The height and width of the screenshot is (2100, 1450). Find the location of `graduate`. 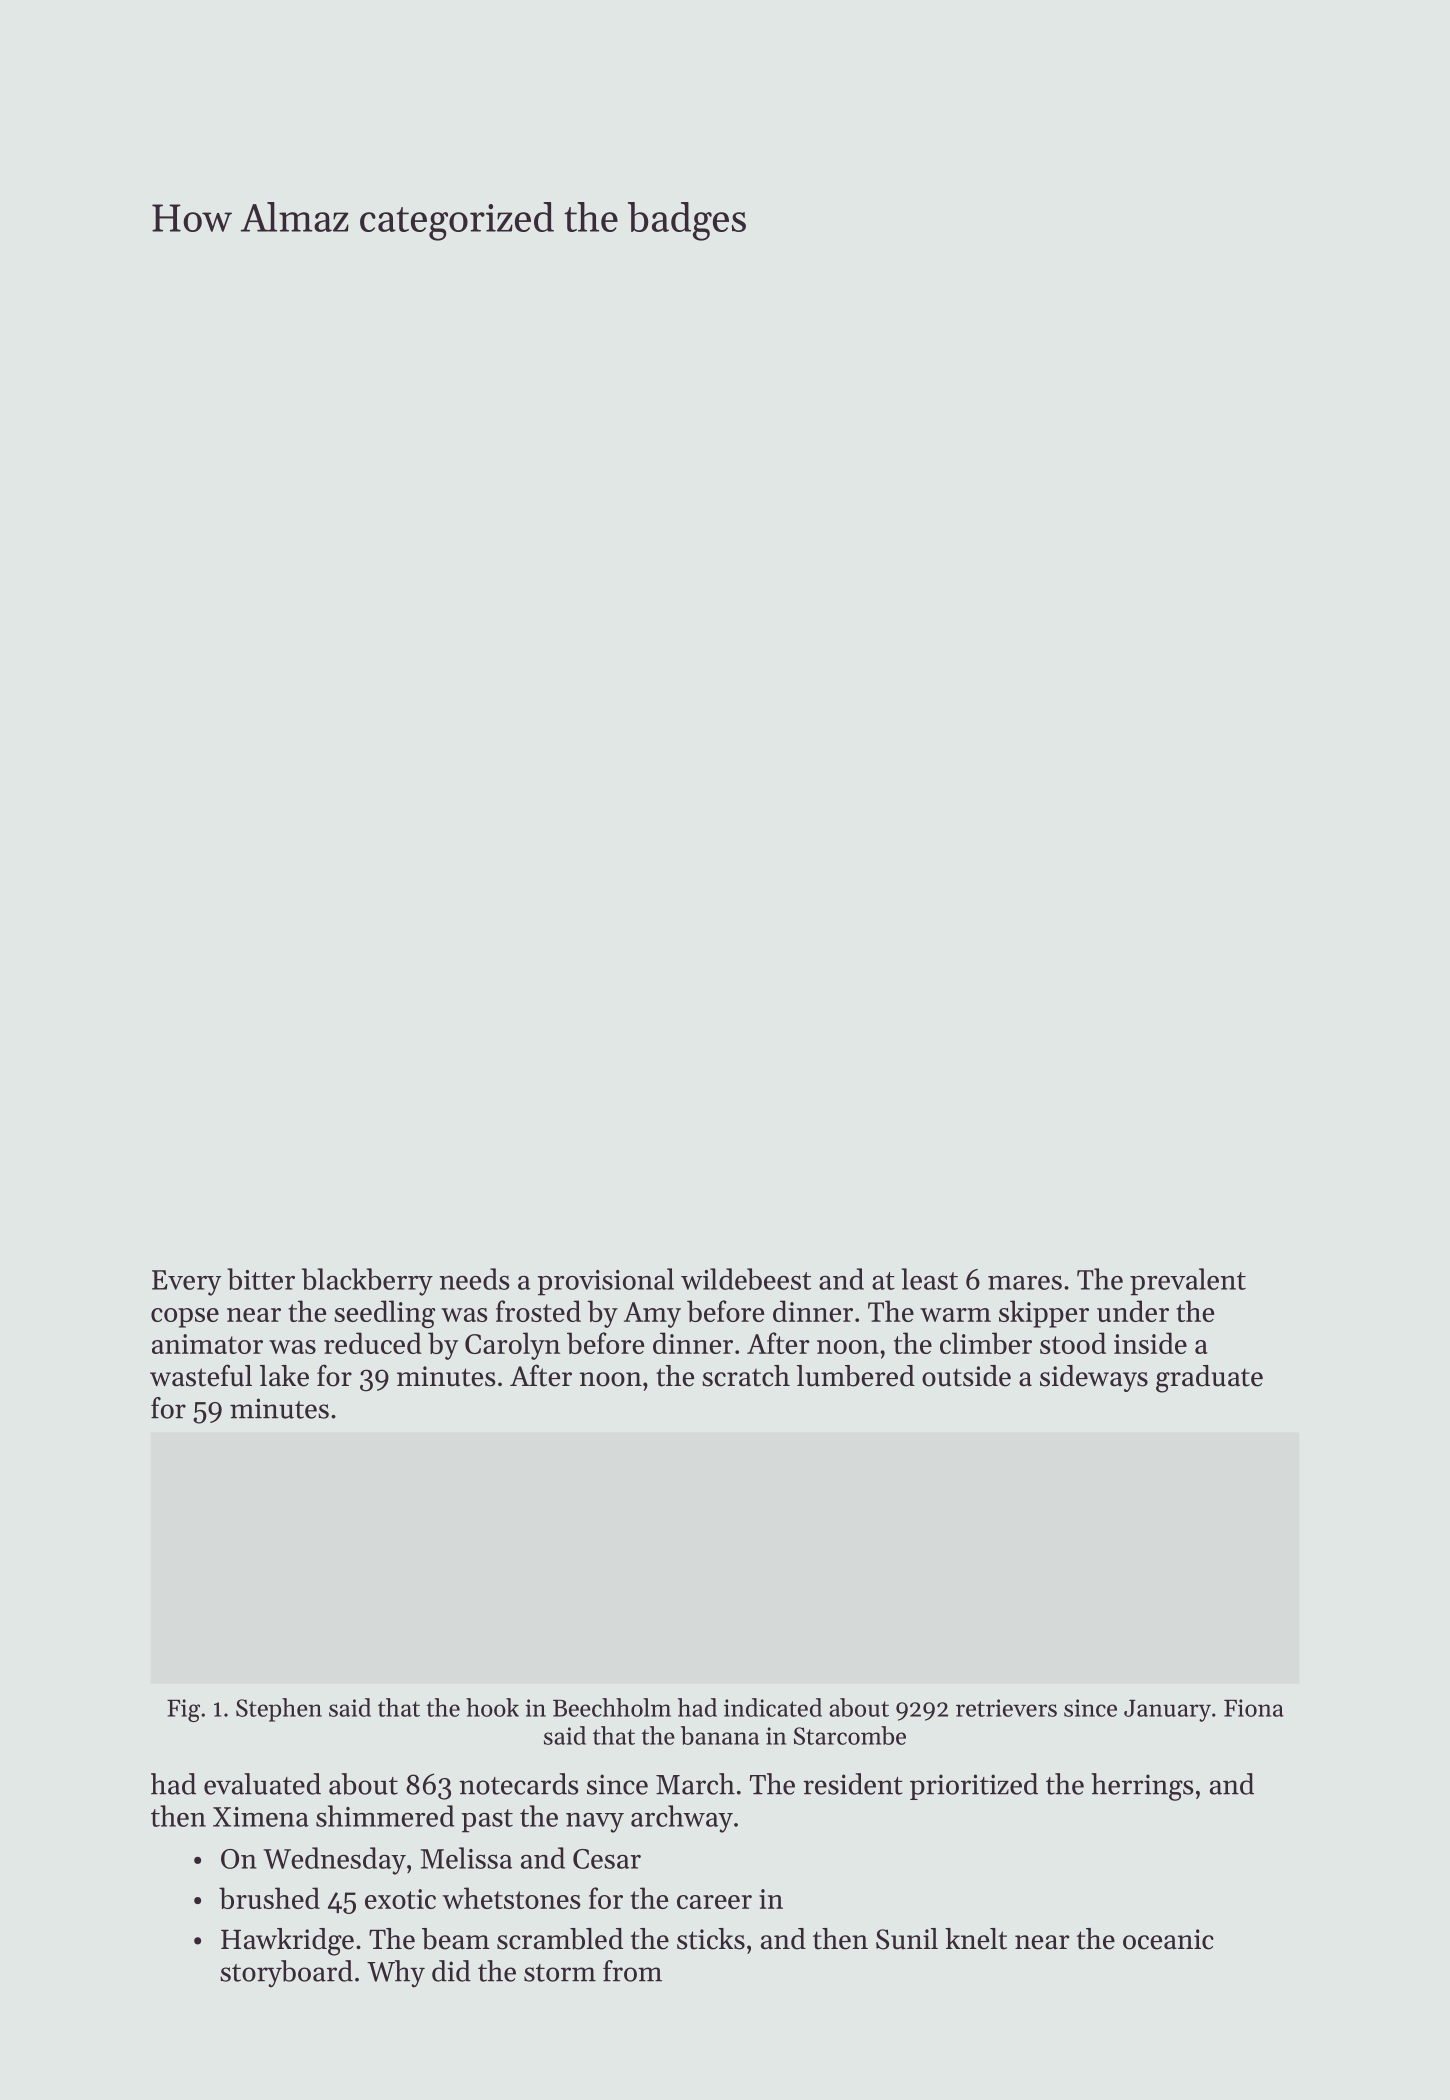

graduate is located at coordinates (1209, 1379).
